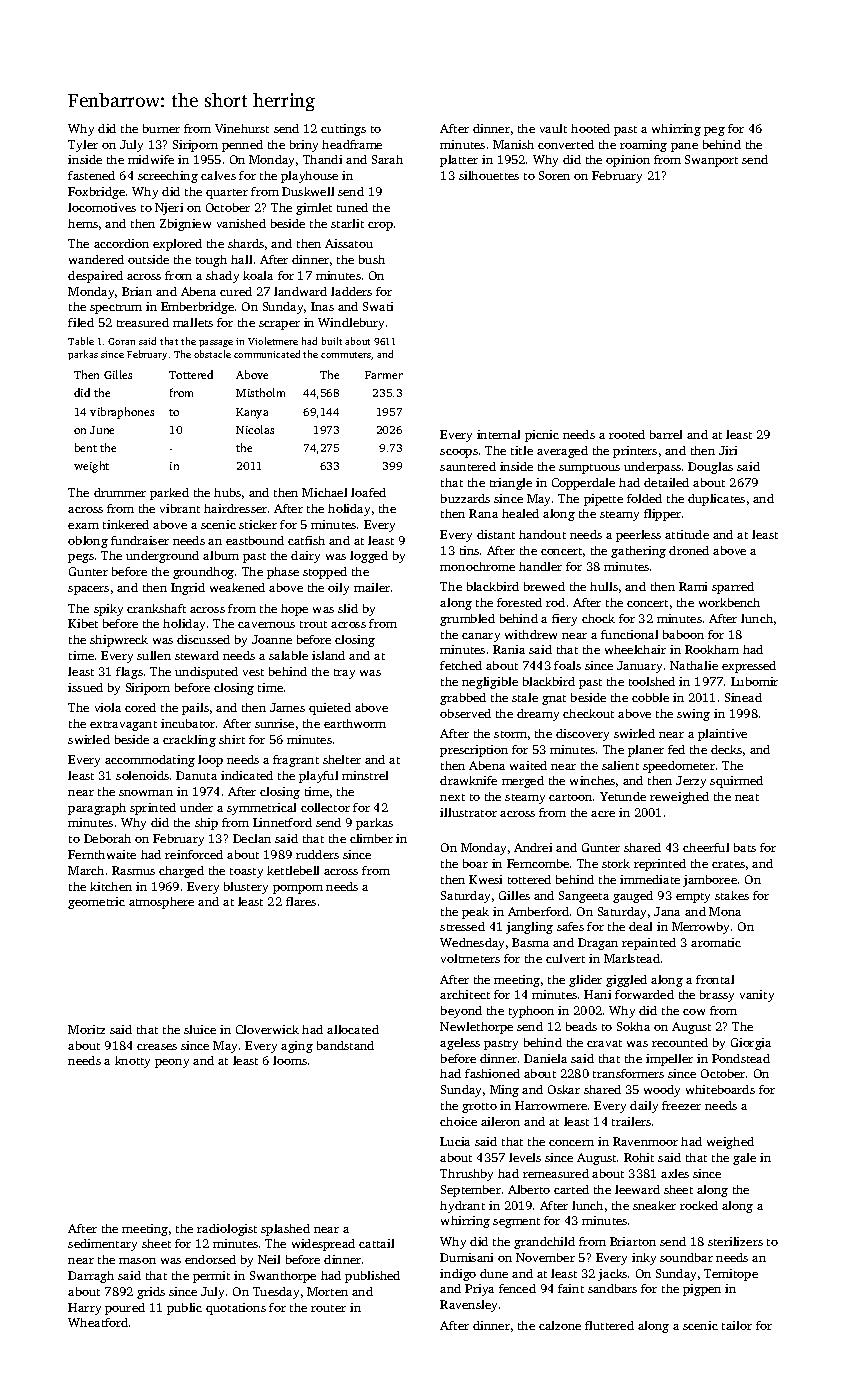  Describe the element at coordinates (710, 468) in the screenshot. I see `Douglas` at that location.
